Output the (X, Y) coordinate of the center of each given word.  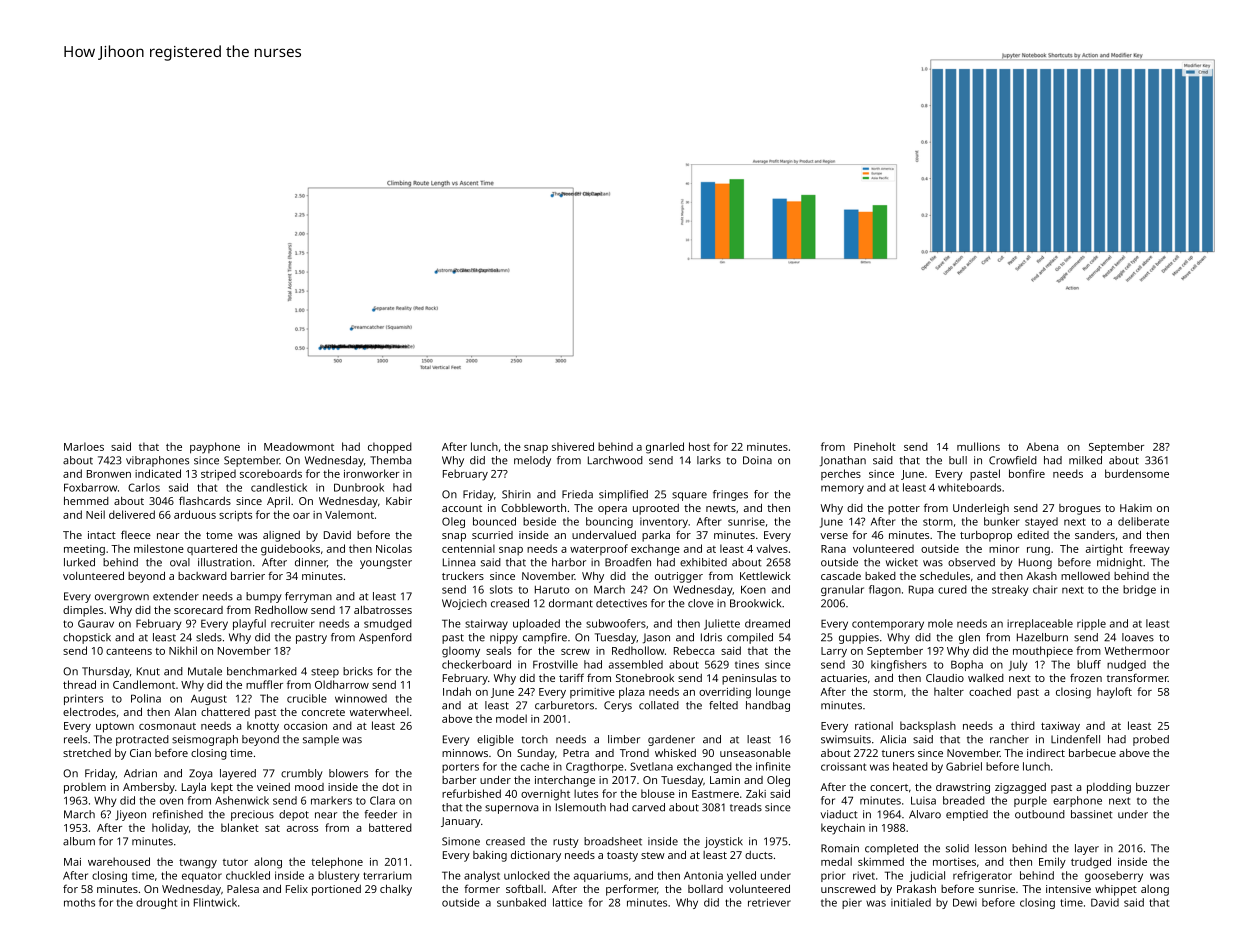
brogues (1080, 509)
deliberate (1143, 521)
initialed (911, 902)
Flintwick (215, 902)
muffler (264, 684)
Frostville (555, 664)
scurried (492, 535)
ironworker (371, 473)
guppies (859, 638)
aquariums (601, 876)
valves (772, 548)
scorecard (198, 610)
